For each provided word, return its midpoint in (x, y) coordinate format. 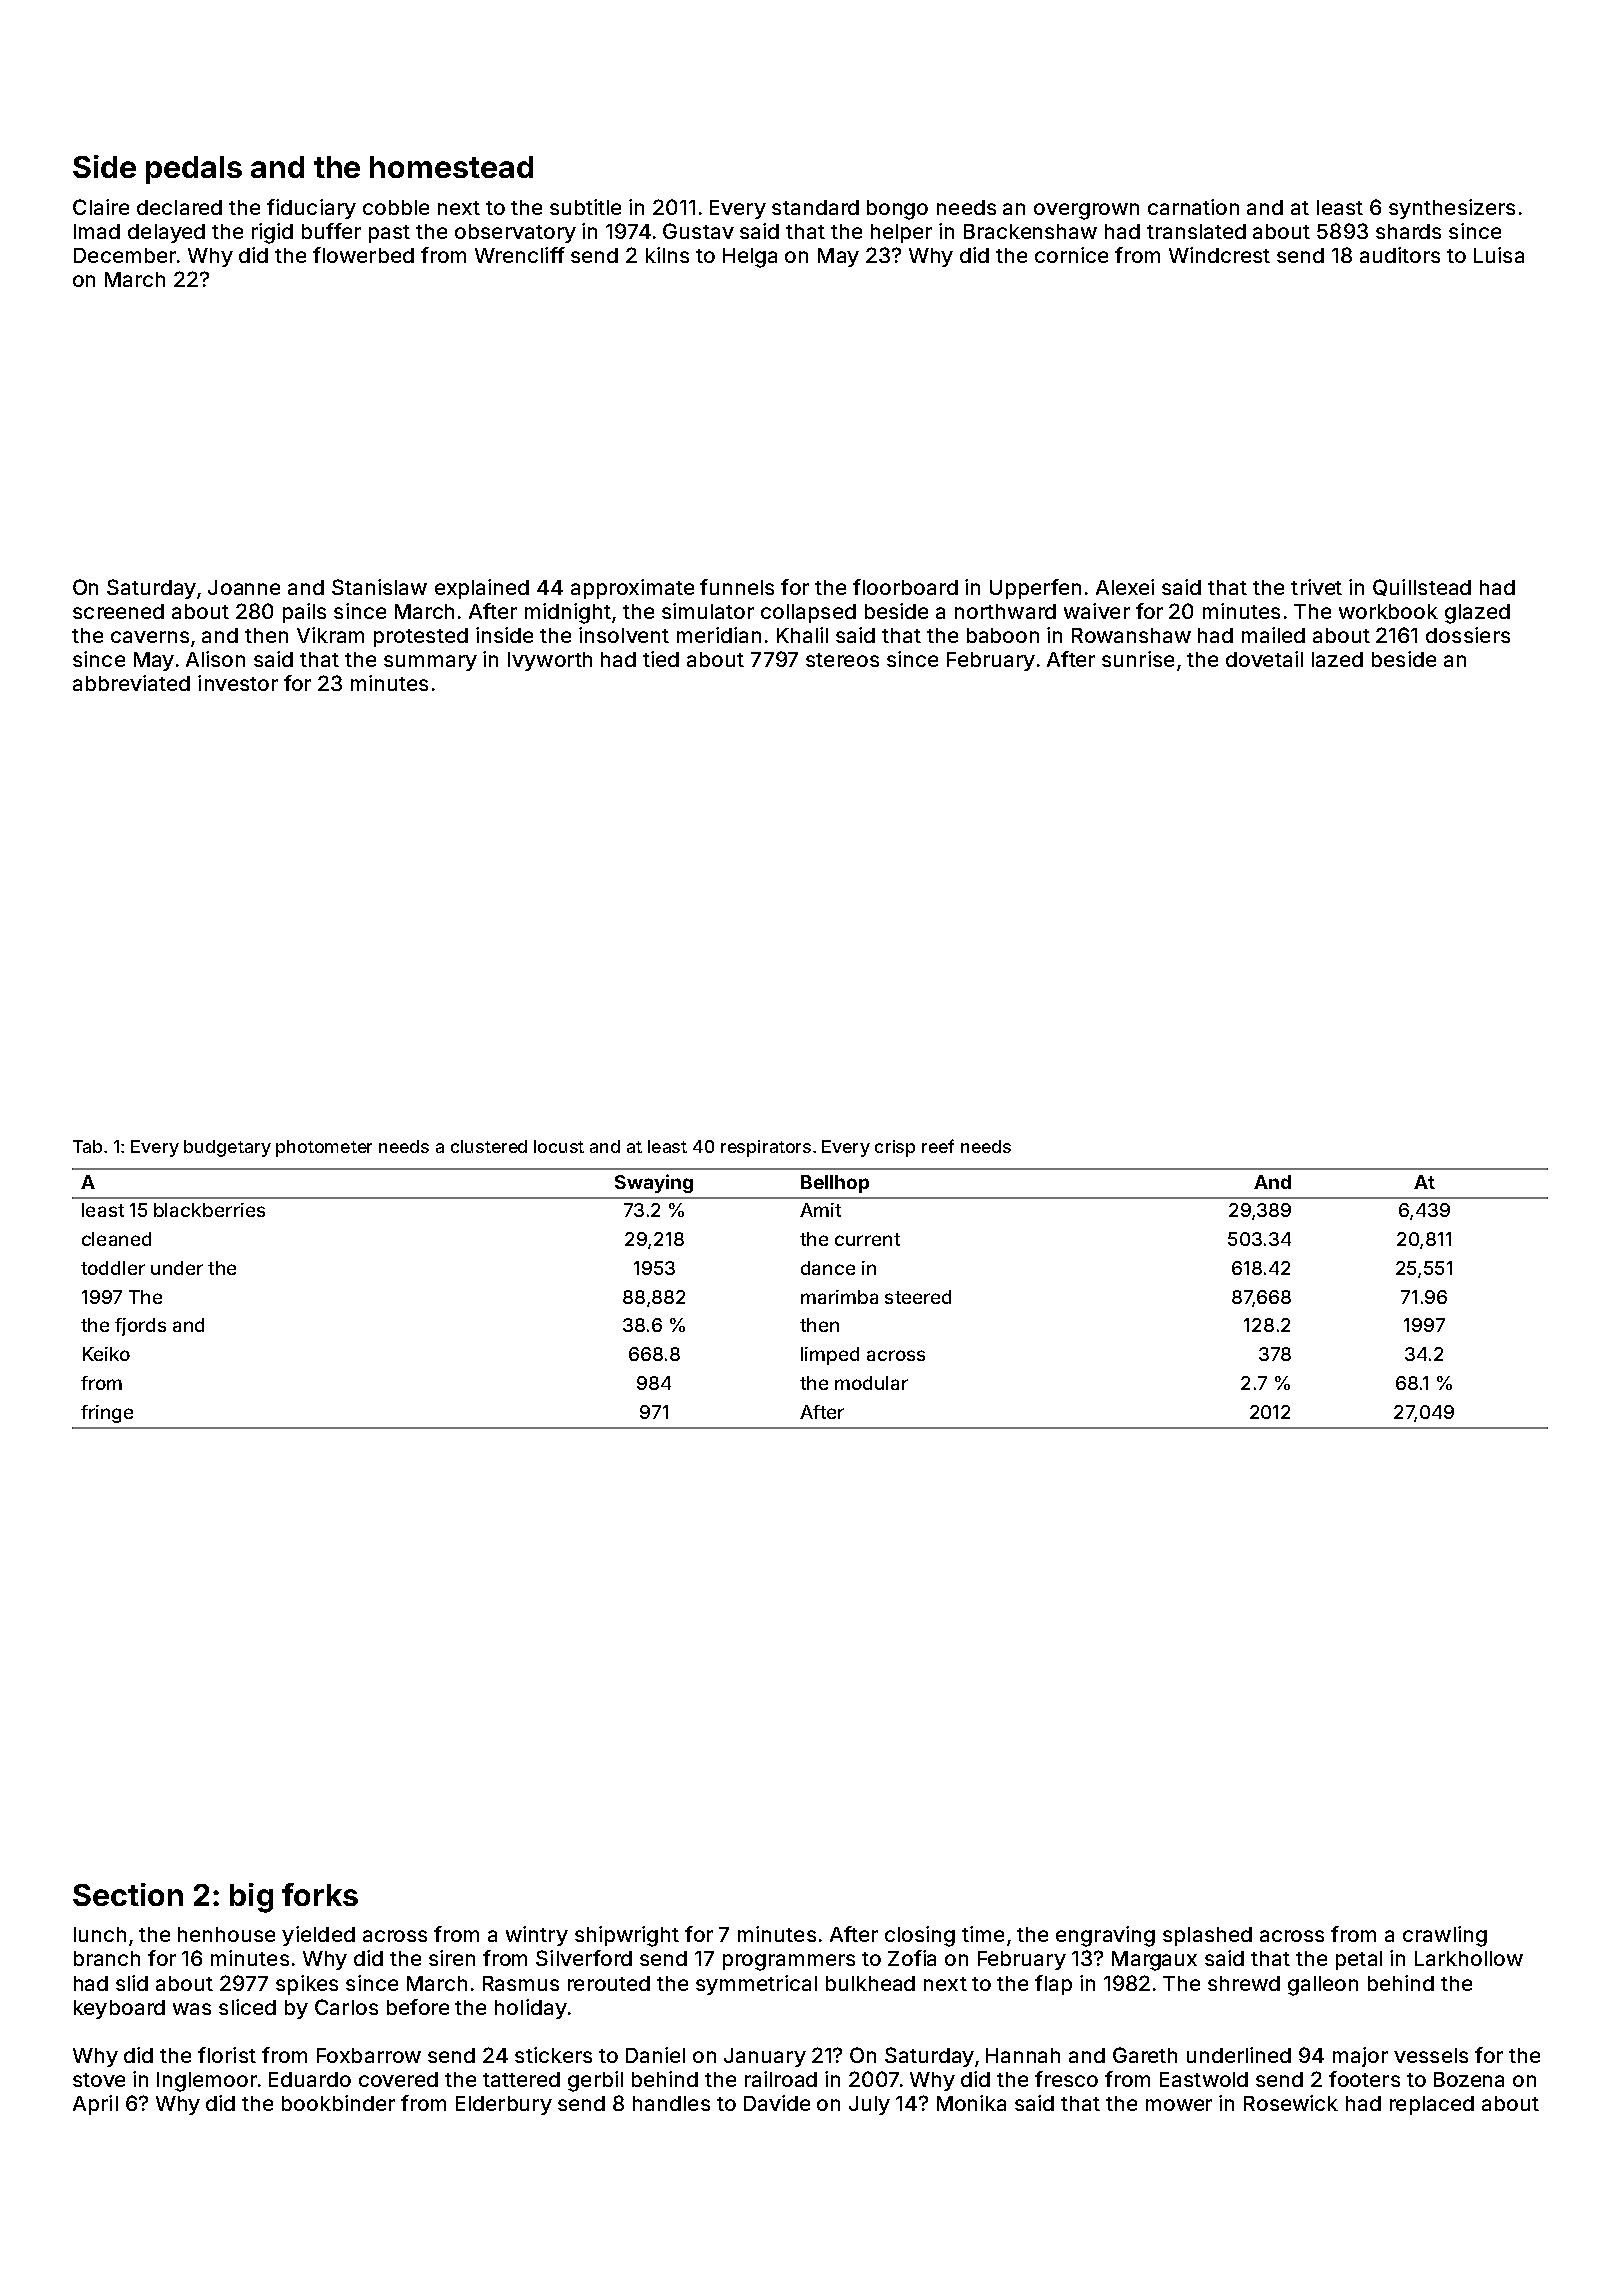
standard (815, 207)
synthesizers (1452, 209)
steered (918, 1297)
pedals (194, 170)
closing (920, 1936)
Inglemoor (207, 2082)
